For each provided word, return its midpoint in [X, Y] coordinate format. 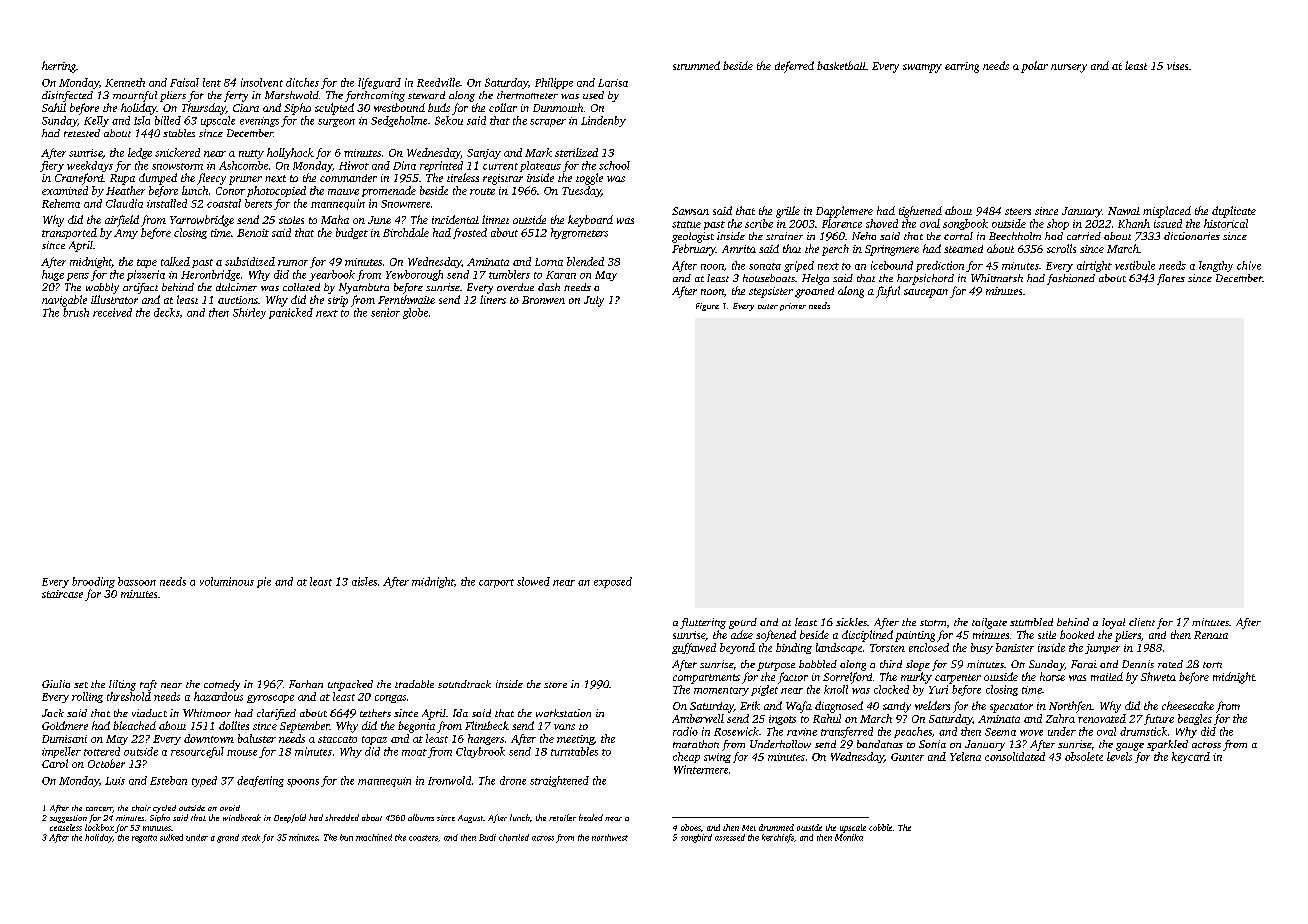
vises [1177, 66]
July [594, 301]
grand [228, 838]
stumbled [1031, 622]
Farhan [306, 684]
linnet [495, 219]
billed [168, 120]
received [112, 312]
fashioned [1071, 279]
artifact [140, 288]
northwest [610, 837]
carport [496, 583]
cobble [880, 827]
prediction [940, 266]
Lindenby [603, 121]
